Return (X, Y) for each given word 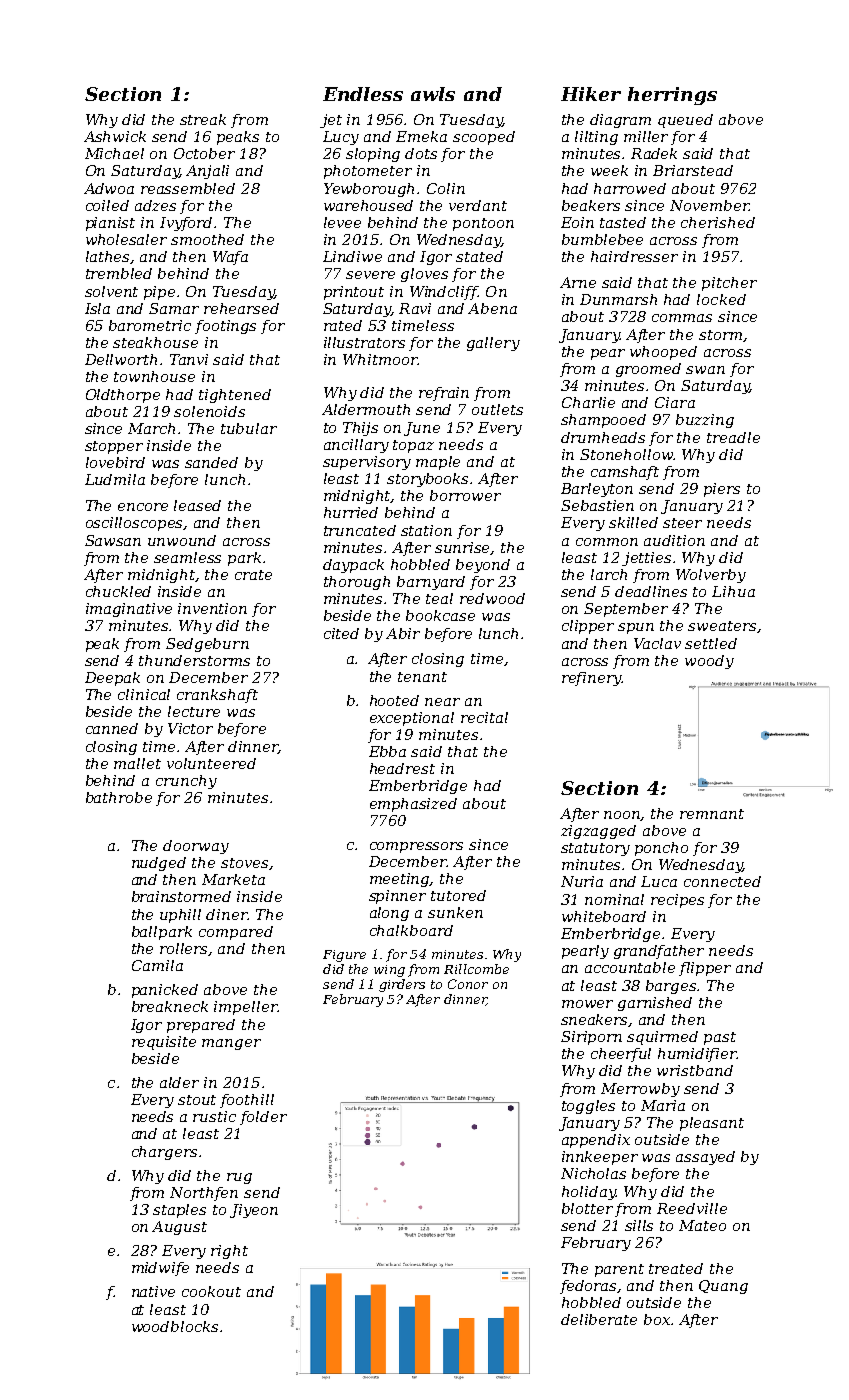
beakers (591, 205)
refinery (591, 679)
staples (179, 1211)
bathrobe (119, 797)
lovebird (115, 462)
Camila (157, 965)
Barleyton (597, 490)
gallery (493, 344)
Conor (468, 984)
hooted (394, 700)
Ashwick (115, 136)
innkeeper (600, 1158)
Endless (363, 94)
